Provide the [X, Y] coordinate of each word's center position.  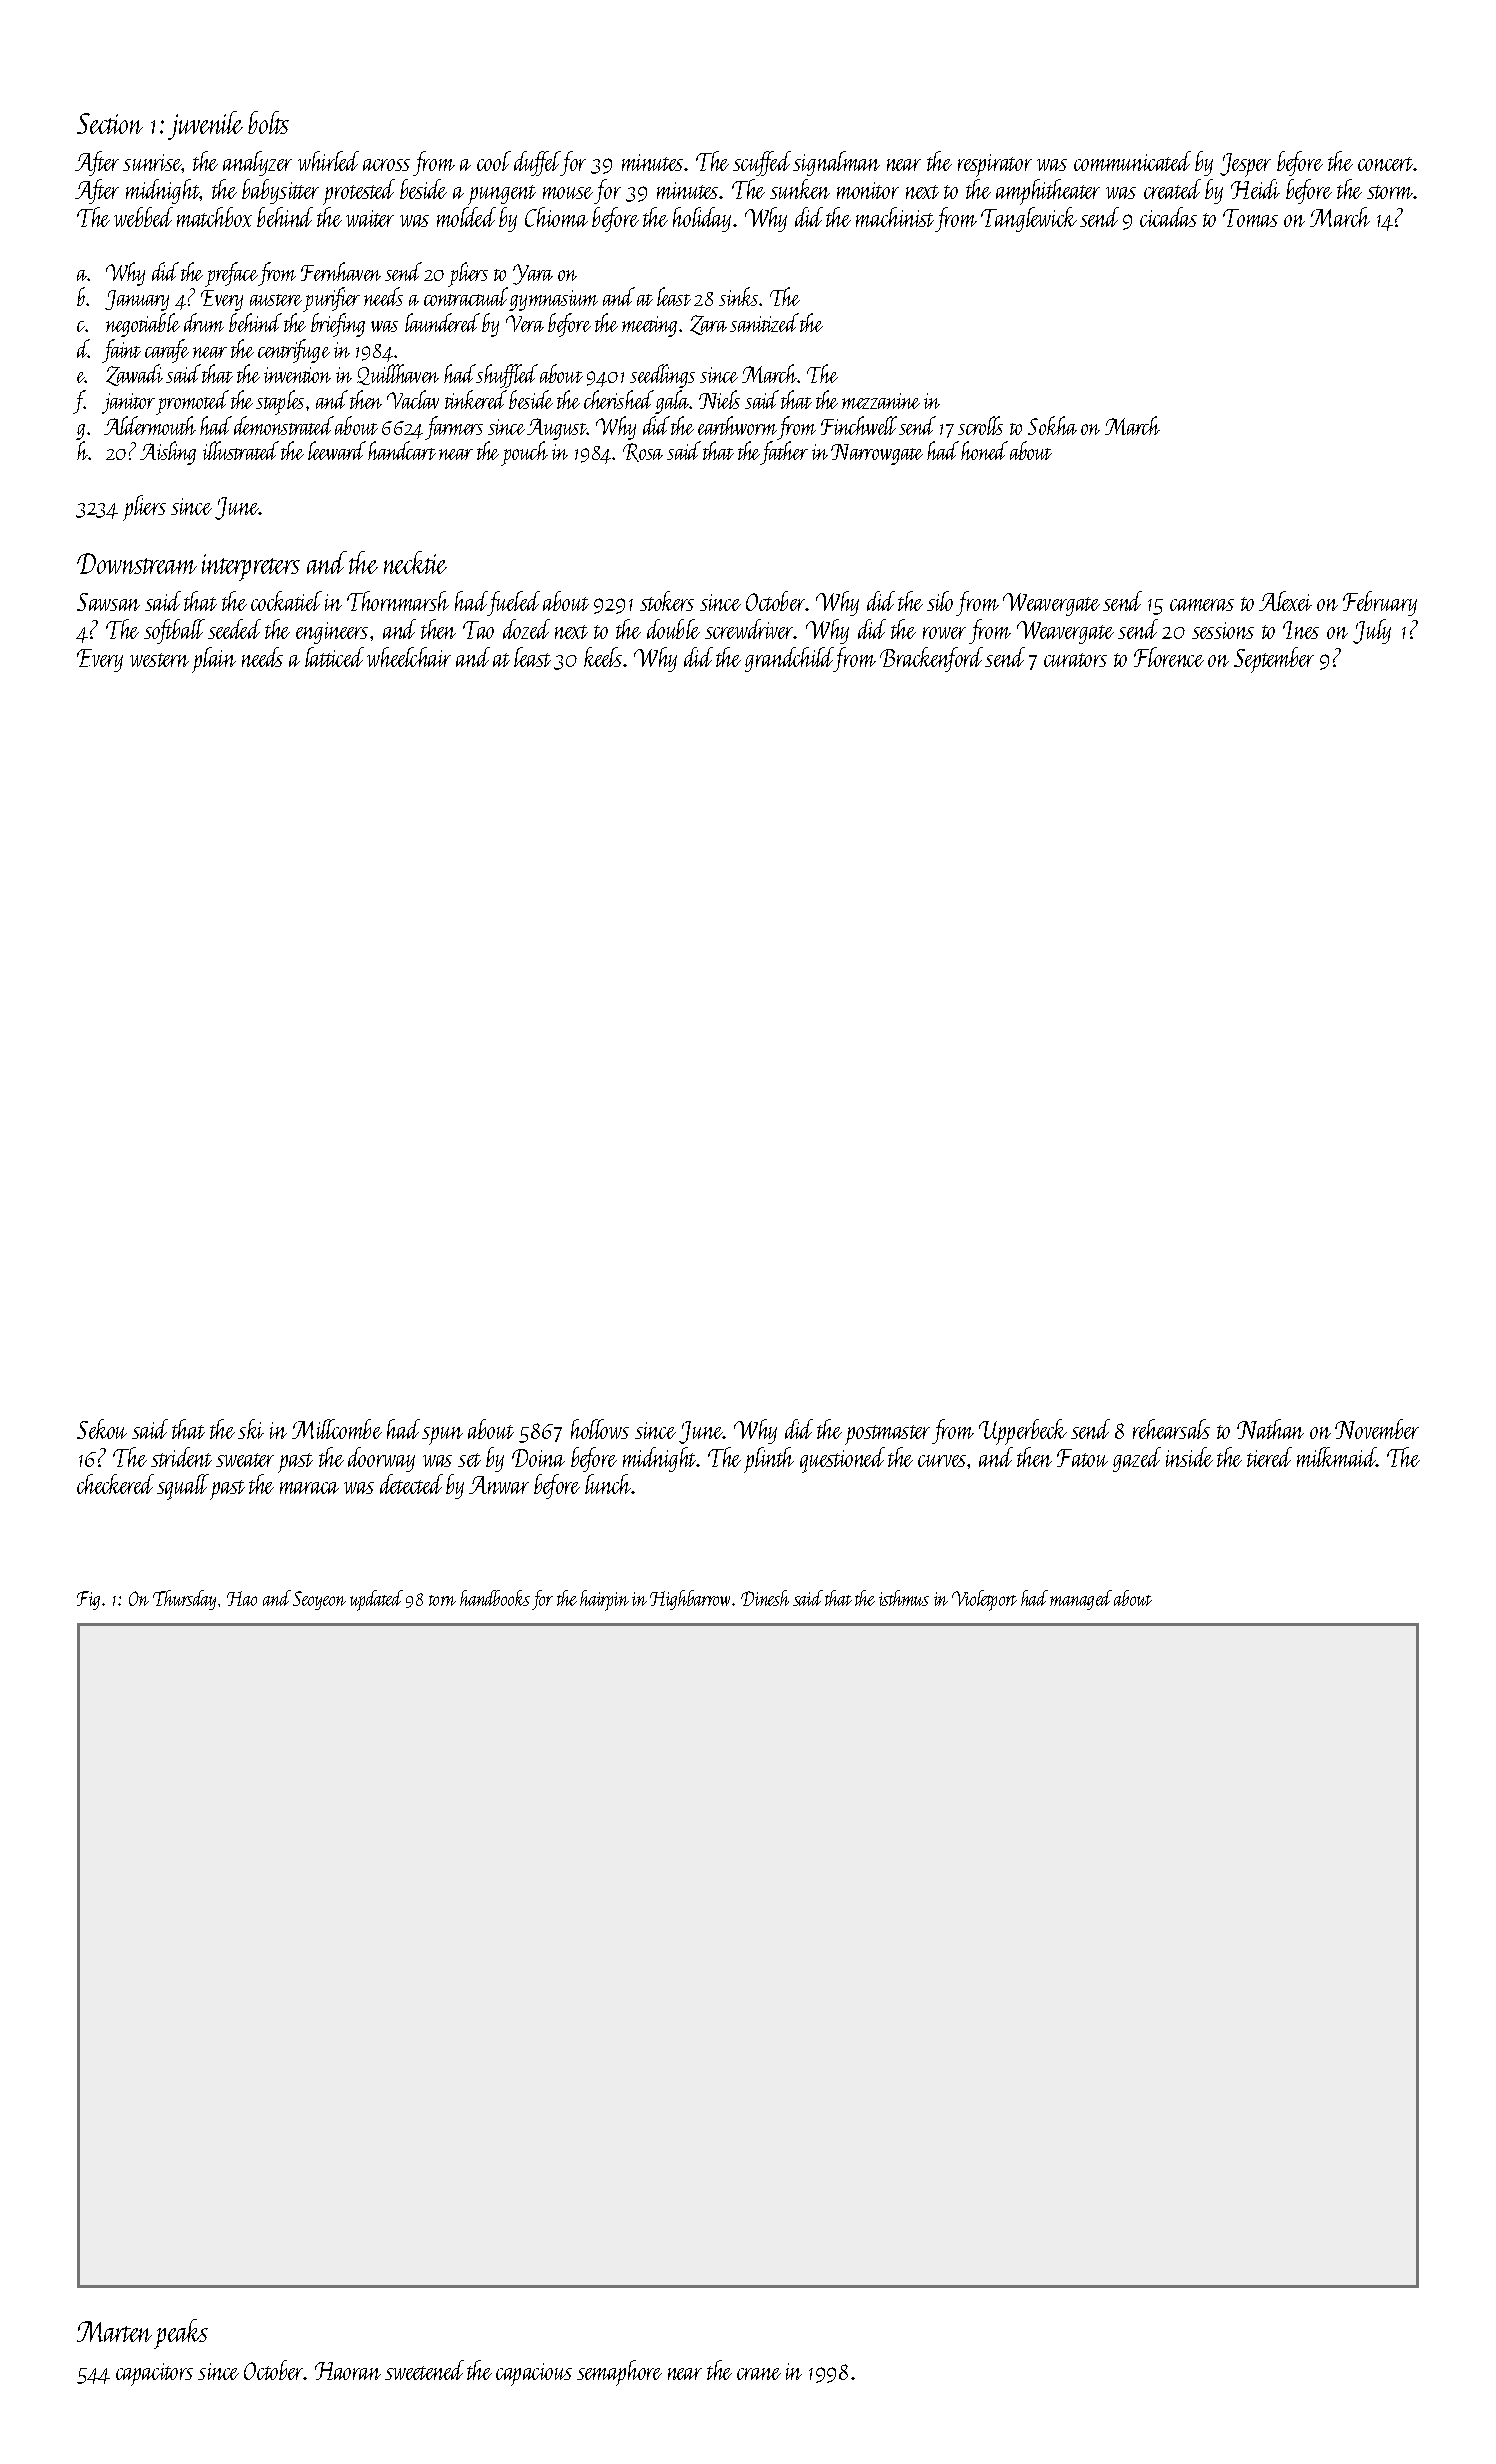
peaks [181, 2334]
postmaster [887, 1435]
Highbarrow [690, 1600]
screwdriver [749, 629]
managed [1081, 1600]
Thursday [184, 1600]
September [1274, 660]
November [1377, 1429]
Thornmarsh [398, 601]
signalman [836, 163]
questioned [842, 1460]
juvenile [205, 125]
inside [1189, 1457]
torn [442, 1600]
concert [1386, 164]
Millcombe [337, 1429]
